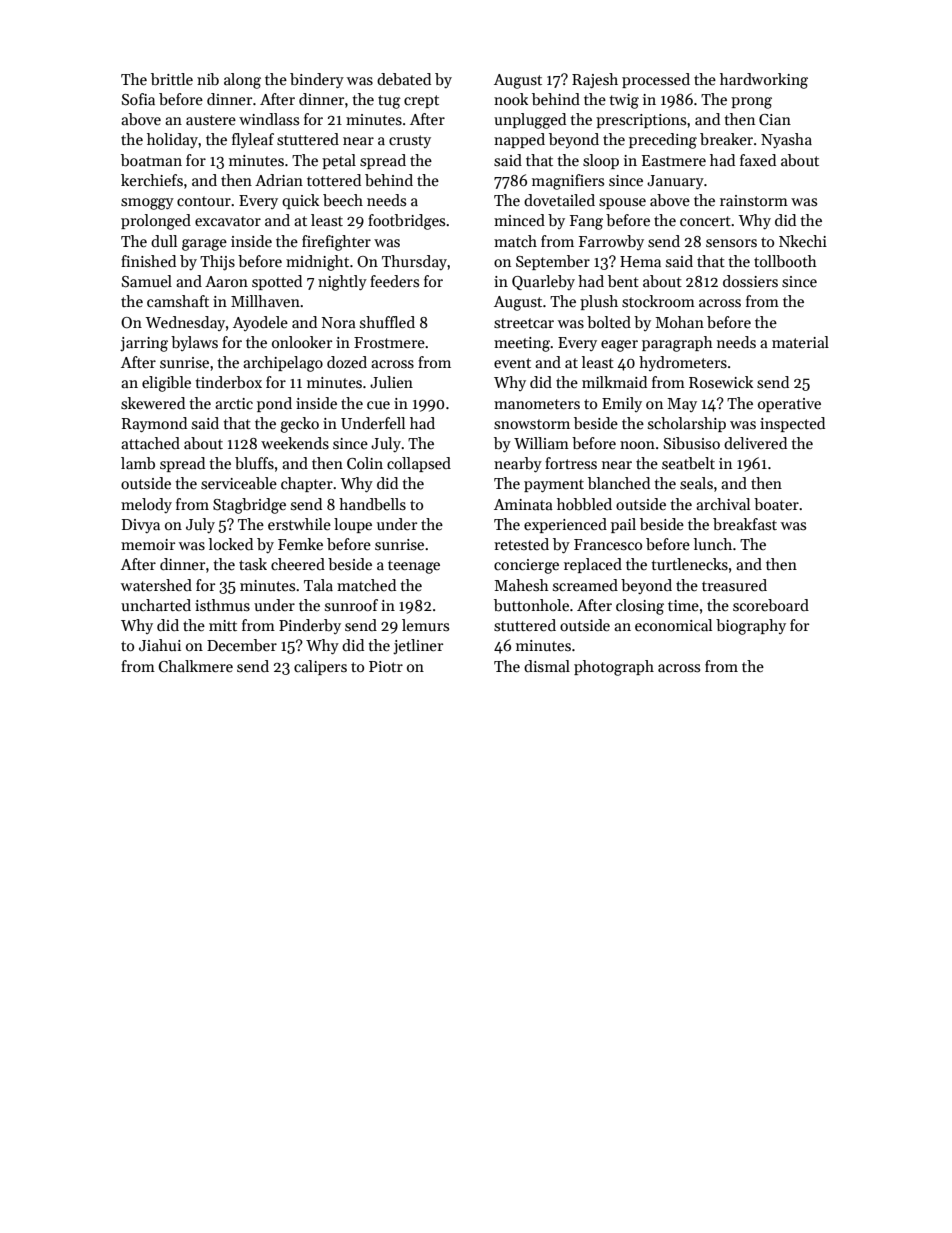  I want to click on boater, so click(776, 504).
